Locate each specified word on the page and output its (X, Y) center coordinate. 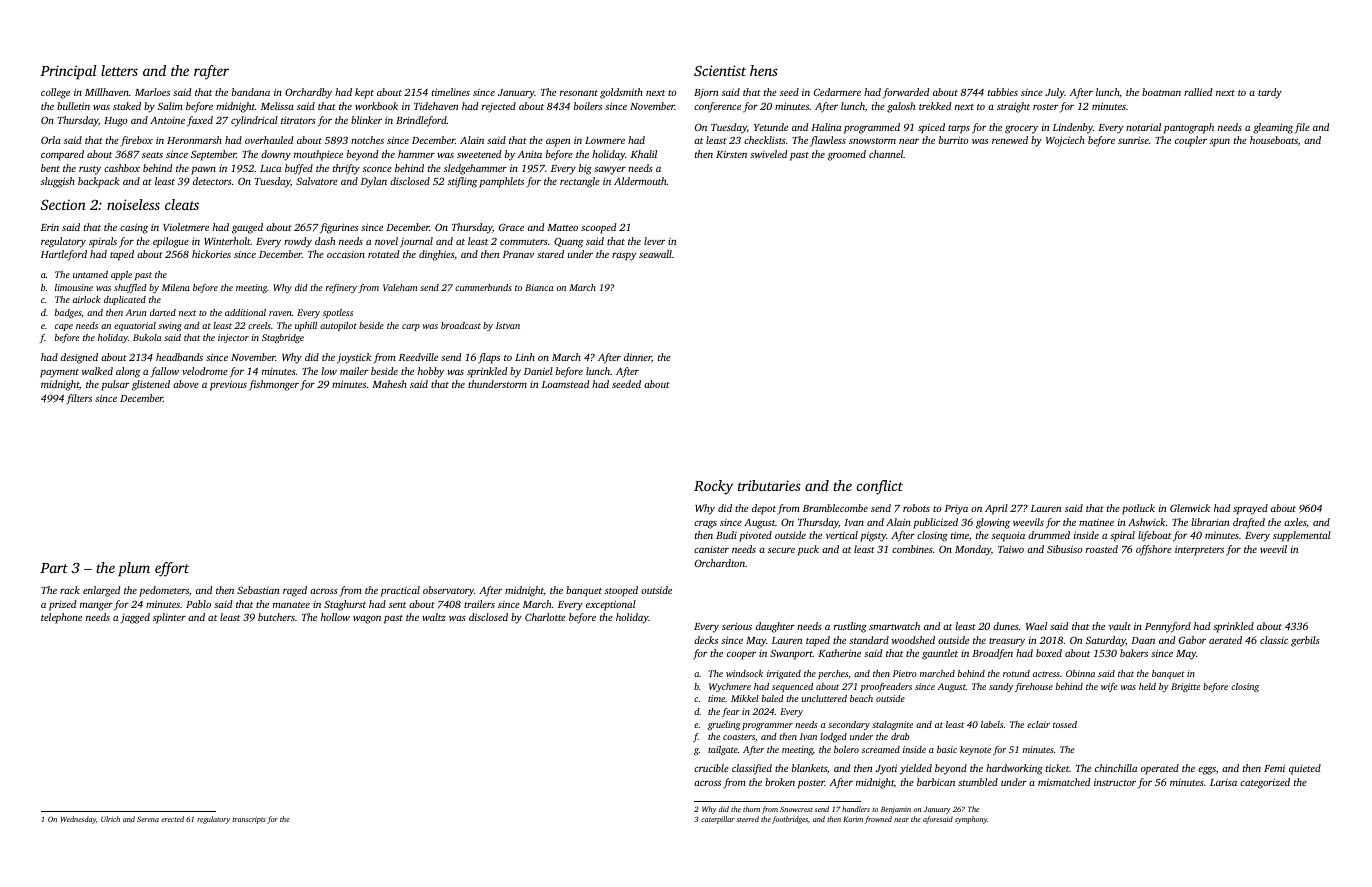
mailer (354, 371)
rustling (850, 627)
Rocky (713, 487)
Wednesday (78, 820)
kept (364, 93)
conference (717, 107)
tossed (1065, 724)
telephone (61, 618)
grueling (724, 725)
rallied (1198, 92)
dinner (638, 358)
